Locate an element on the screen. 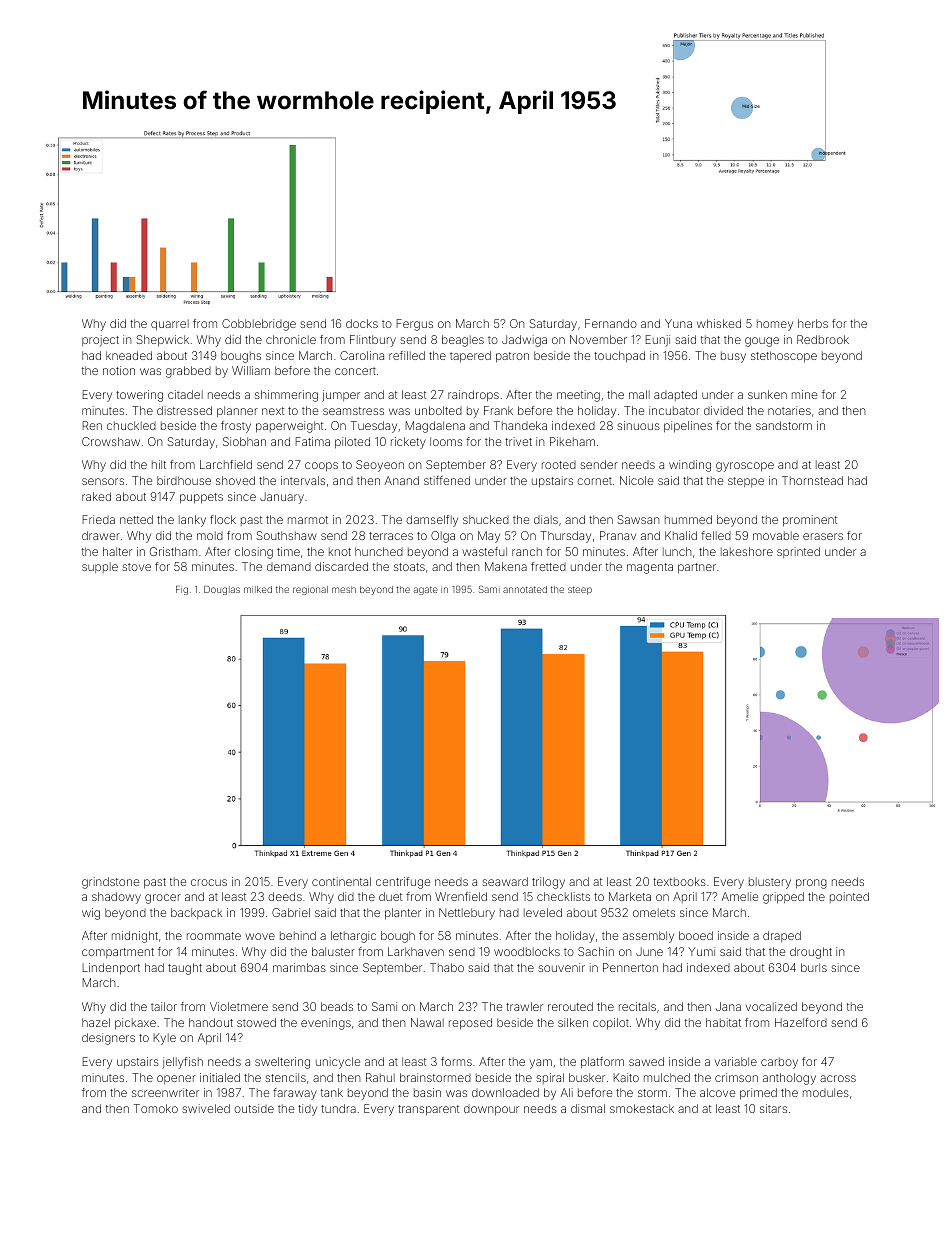 The image size is (952, 1233). downpour is located at coordinates (491, 1110).
